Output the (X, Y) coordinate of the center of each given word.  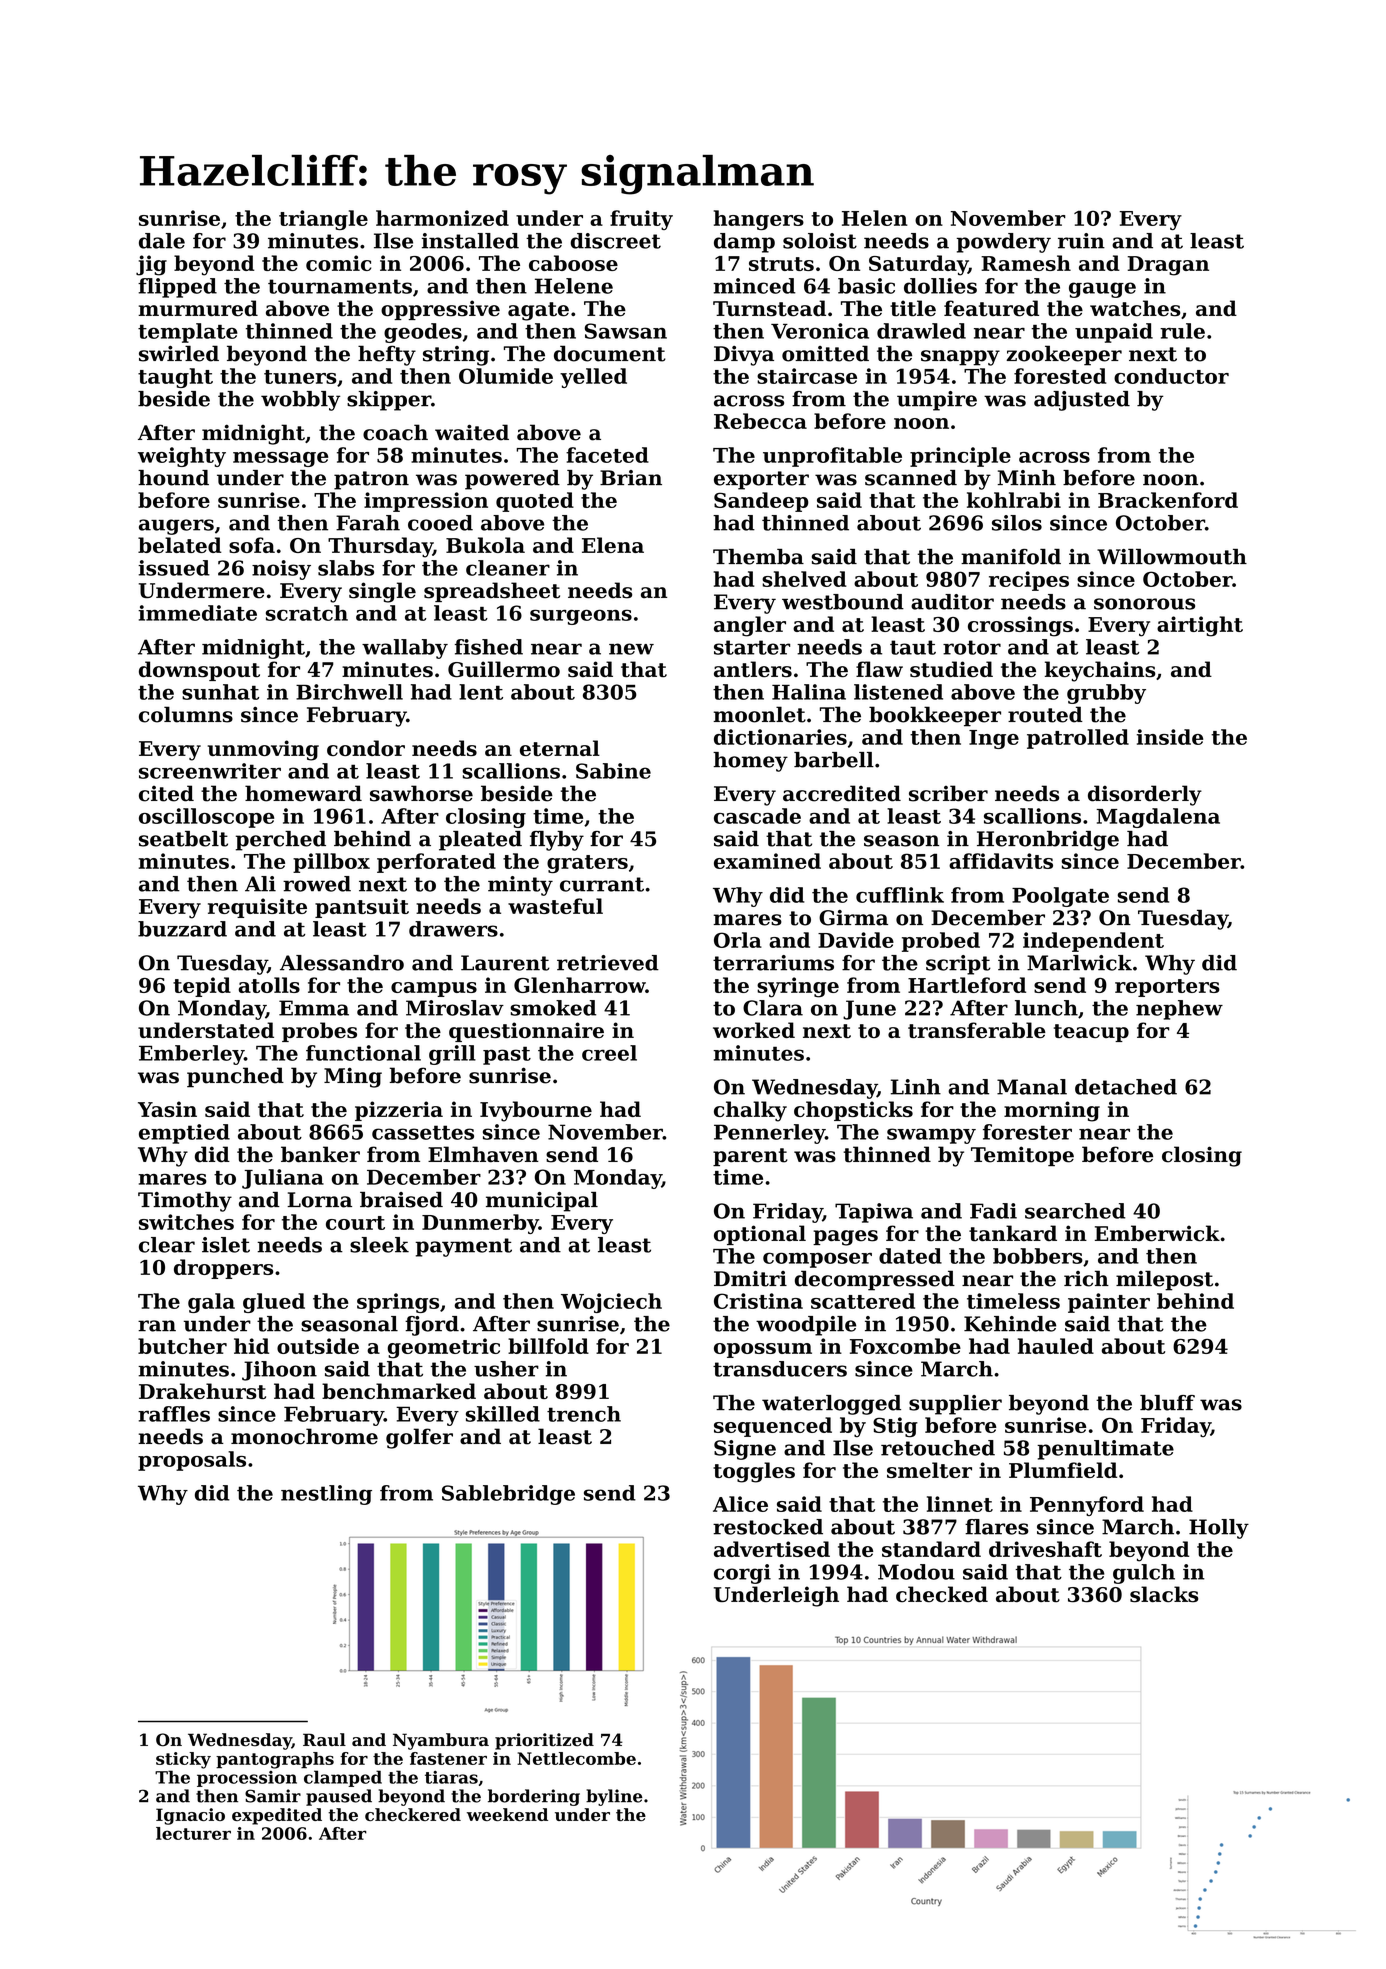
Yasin (167, 1109)
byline (614, 1797)
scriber (948, 793)
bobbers (1038, 1256)
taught (175, 378)
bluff (1167, 1403)
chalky (750, 1111)
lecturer (193, 1833)
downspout (199, 671)
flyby (557, 841)
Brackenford (1168, 500)
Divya (744, 356)
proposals (192, 1461)
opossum (763, 1350)
